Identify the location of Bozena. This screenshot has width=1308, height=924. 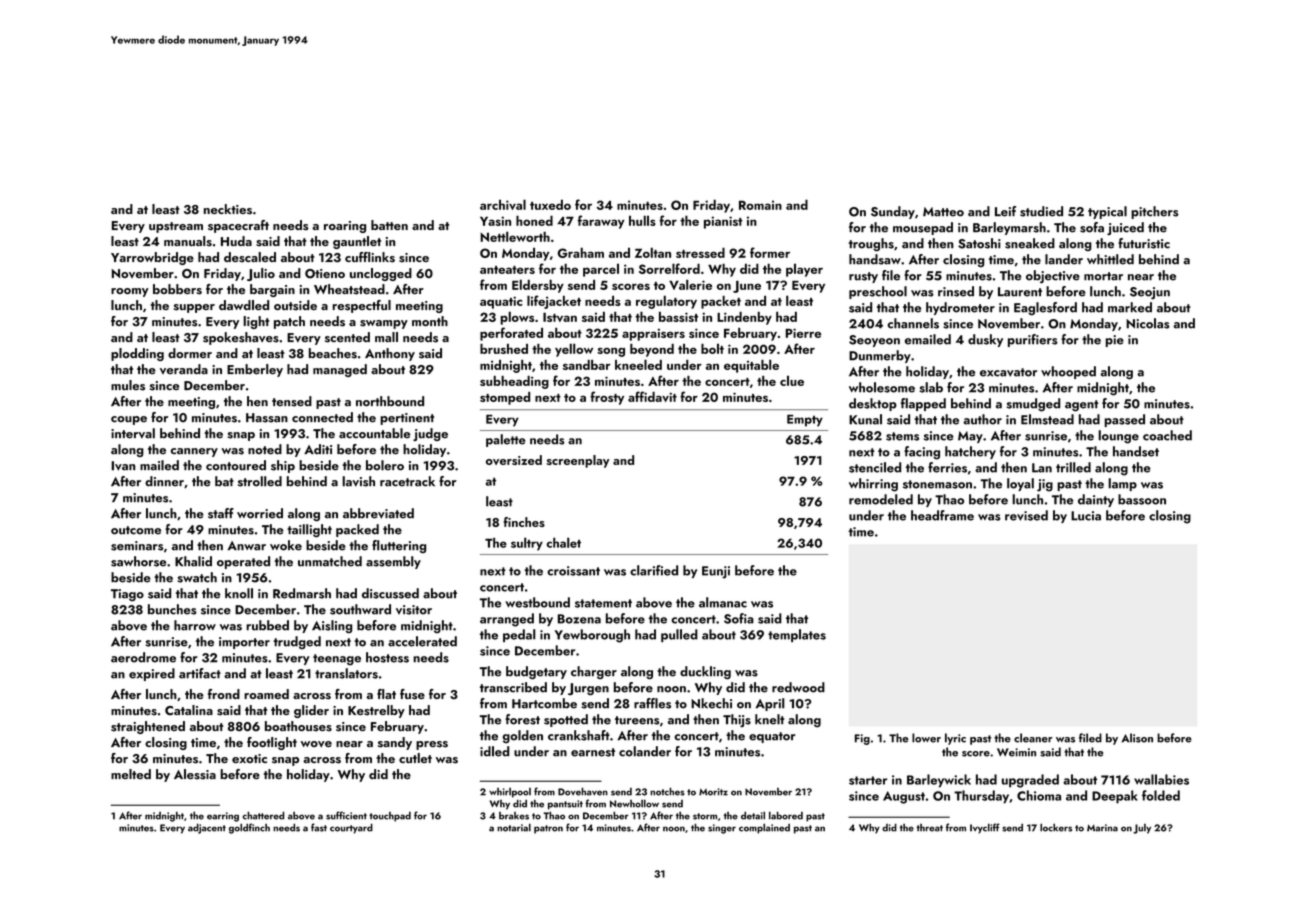
(579, 619).
